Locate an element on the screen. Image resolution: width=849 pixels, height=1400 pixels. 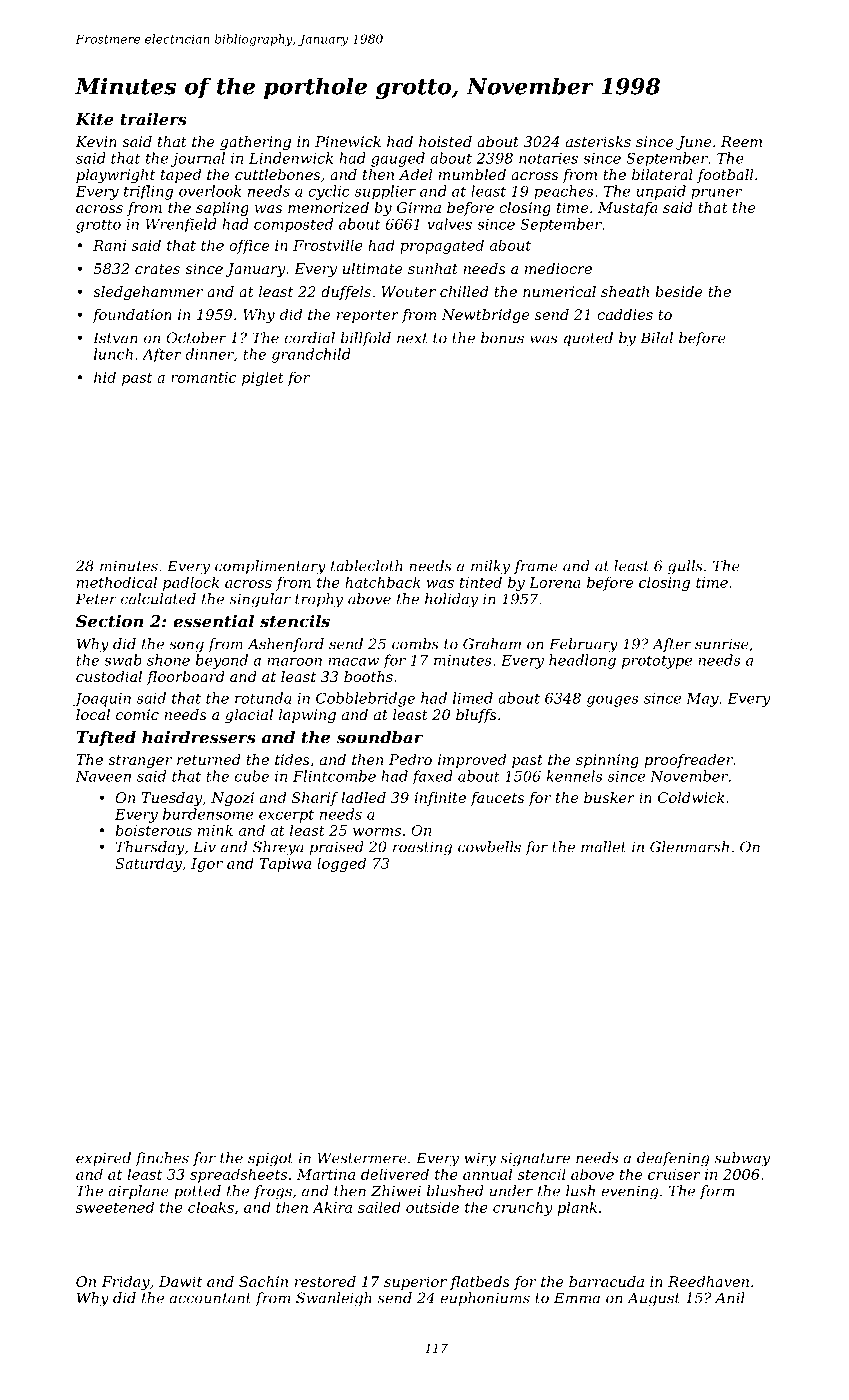
Bilal is located at coordinates (656, 338).
